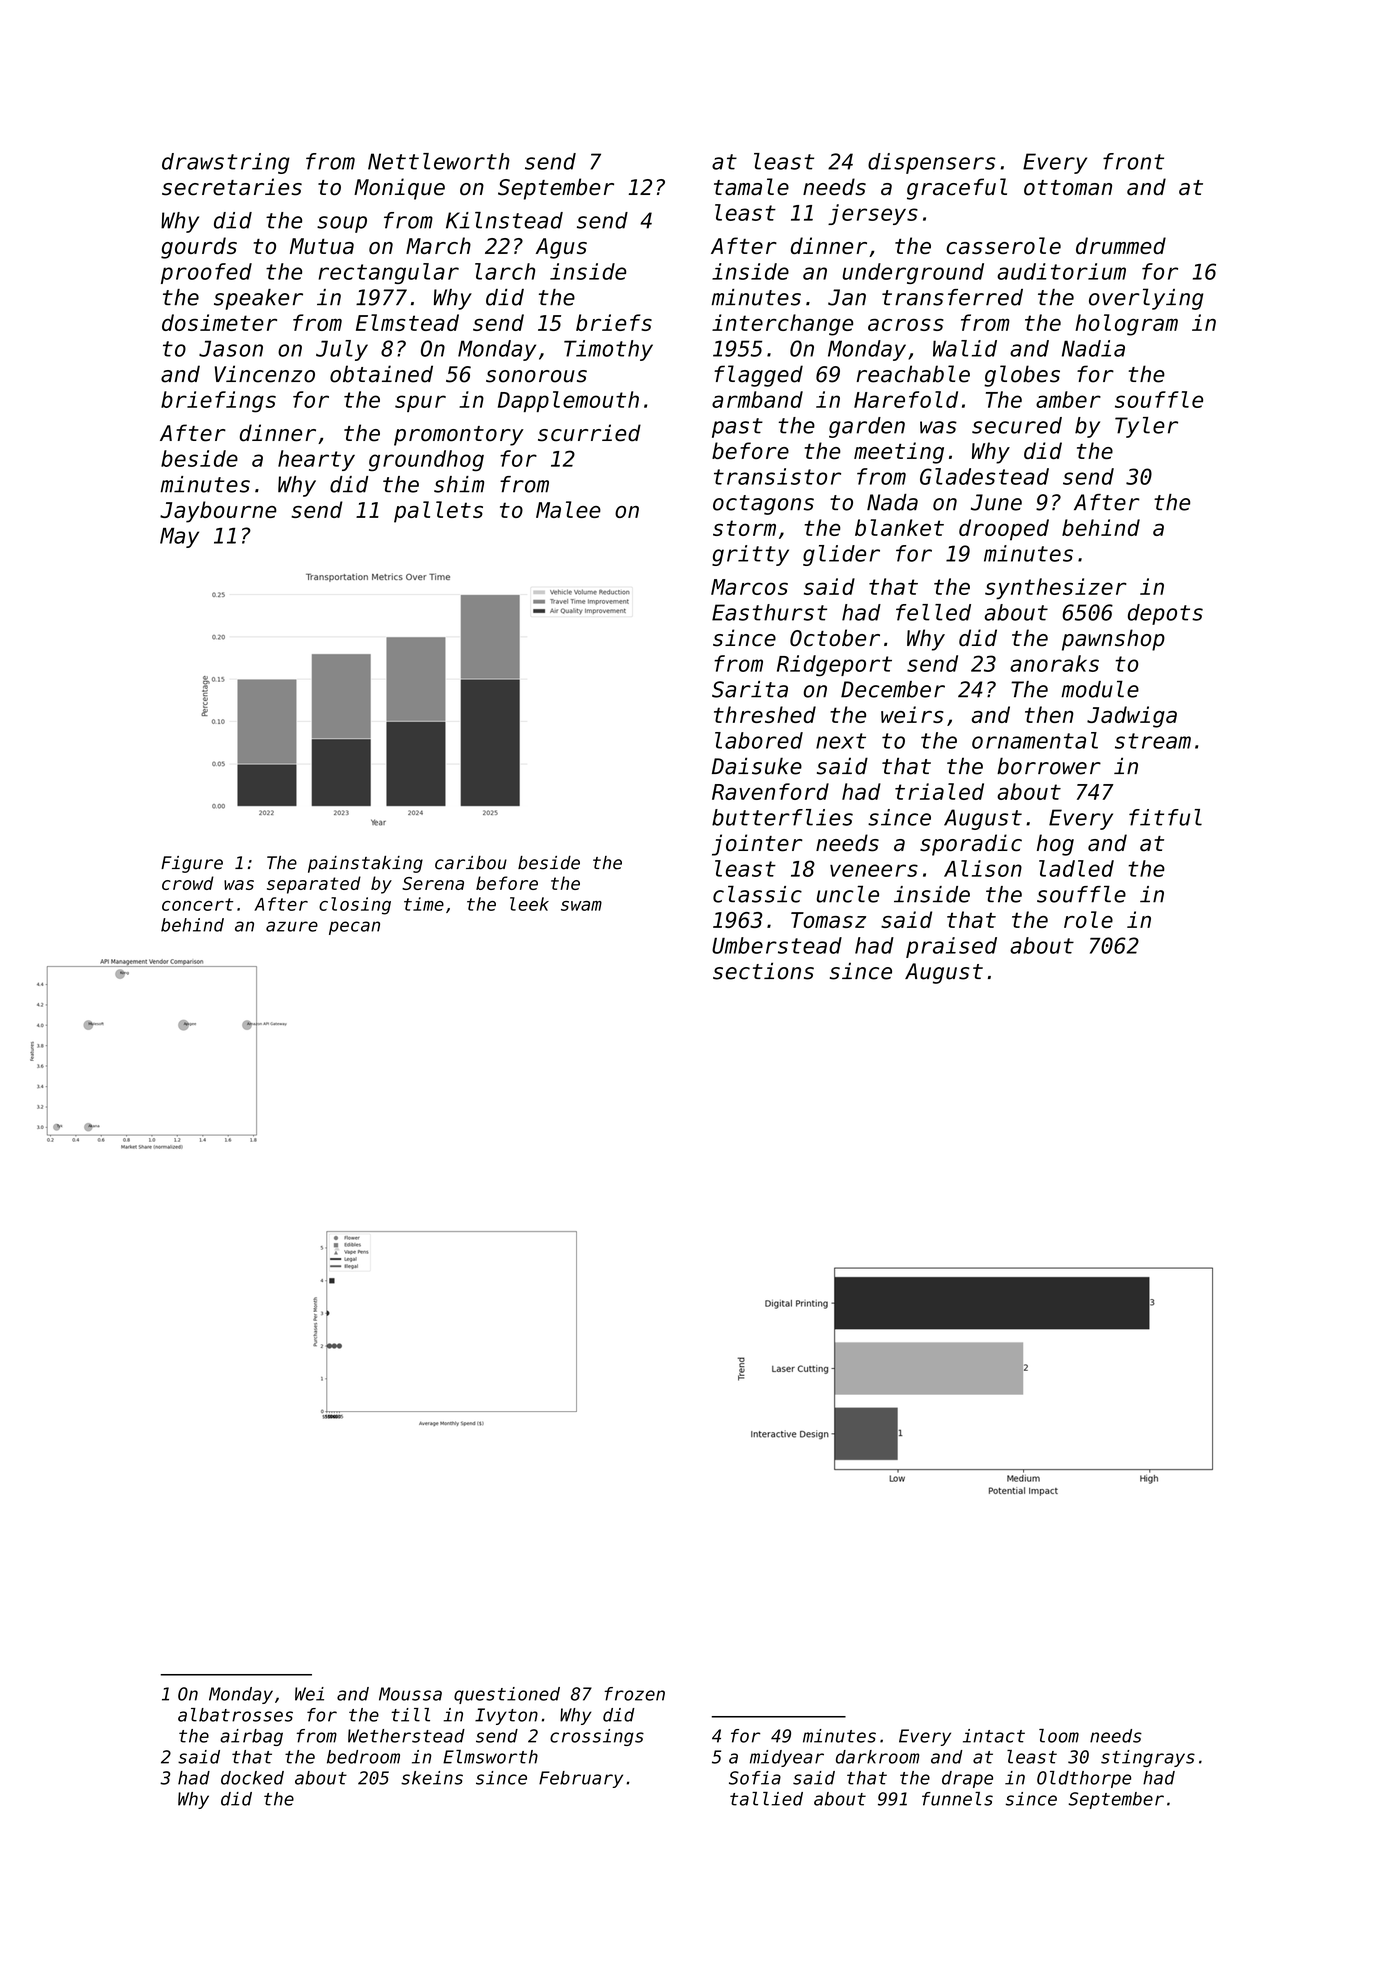 This screenshot has width=1386, height=1969. What do you see at coordinates (763, 971) in the screenshot?
I see `sections` at bounding box center [763, 971].
